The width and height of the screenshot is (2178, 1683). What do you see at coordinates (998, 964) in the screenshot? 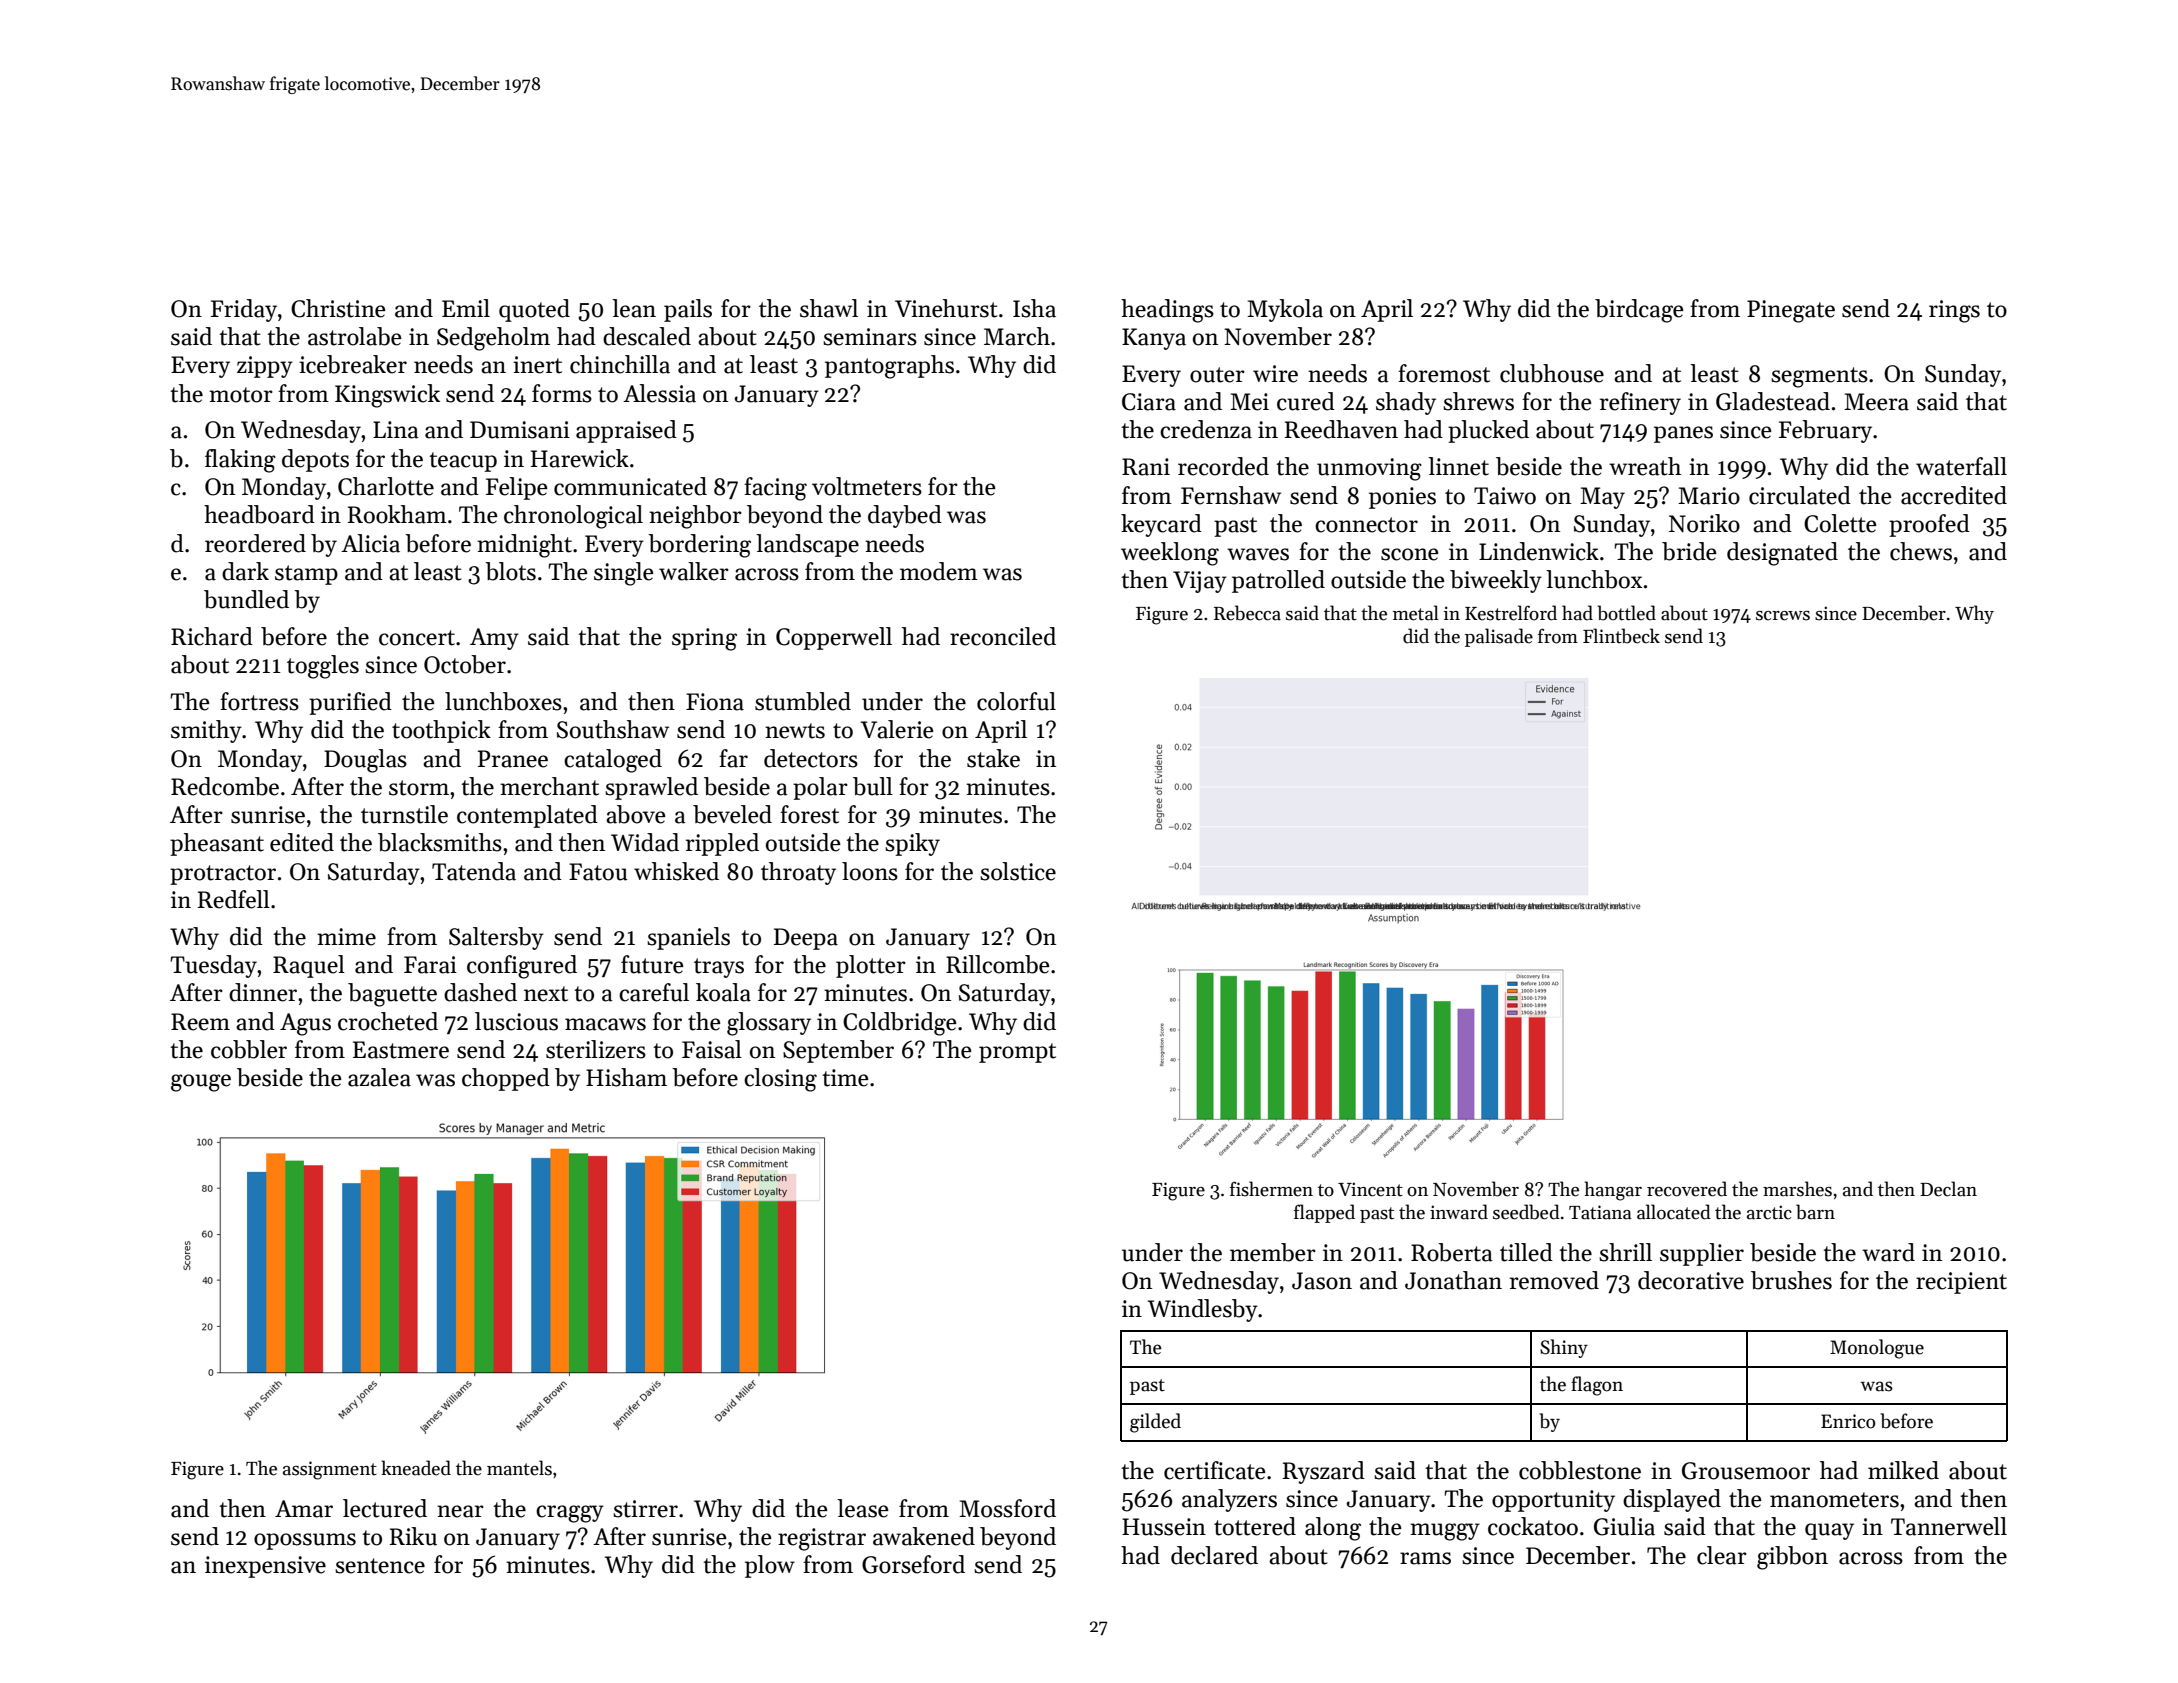
I see `Rillcombe` at bounding box center [998, 964].
